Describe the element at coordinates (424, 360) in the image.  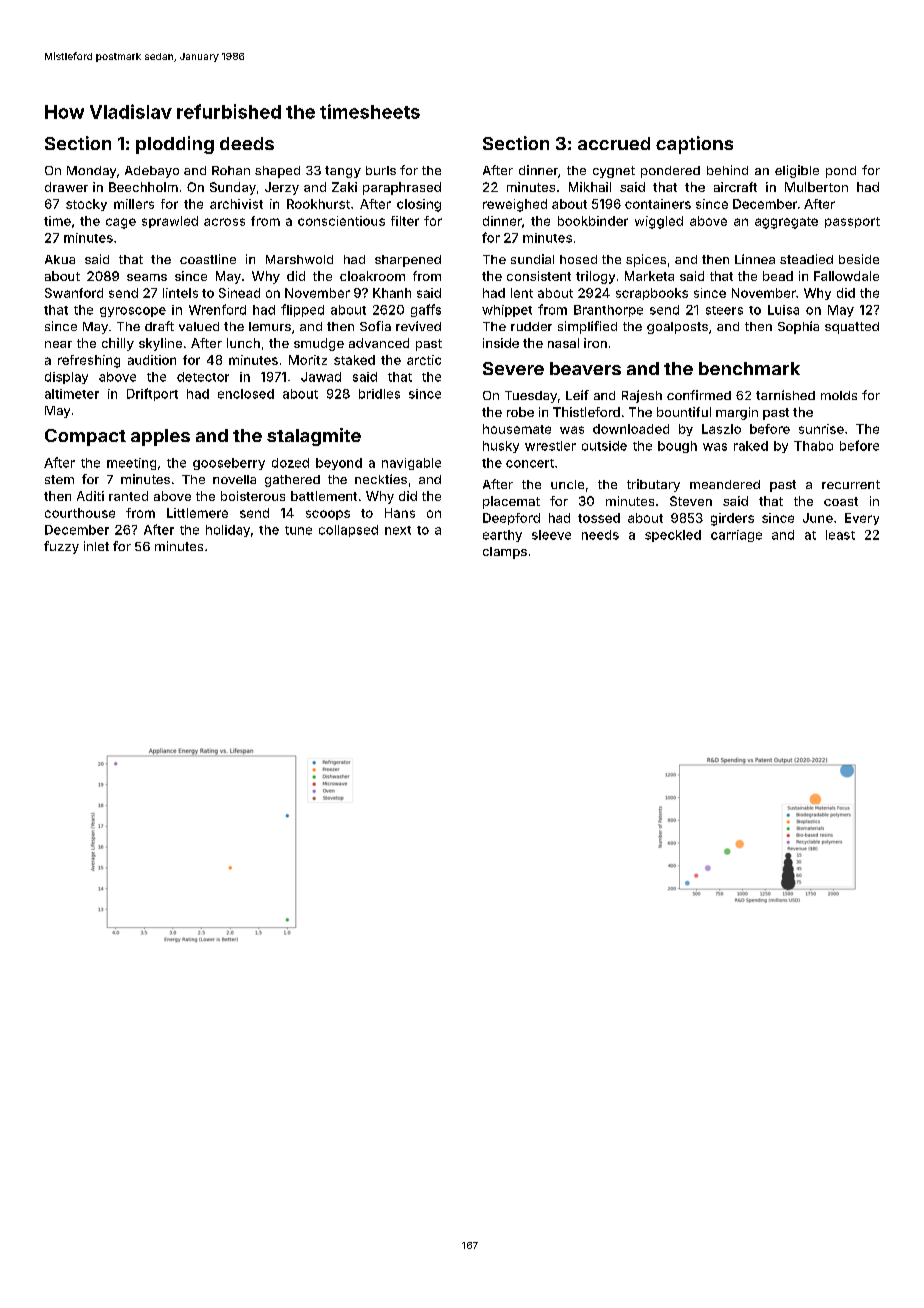
I see `arctic` at that location.
